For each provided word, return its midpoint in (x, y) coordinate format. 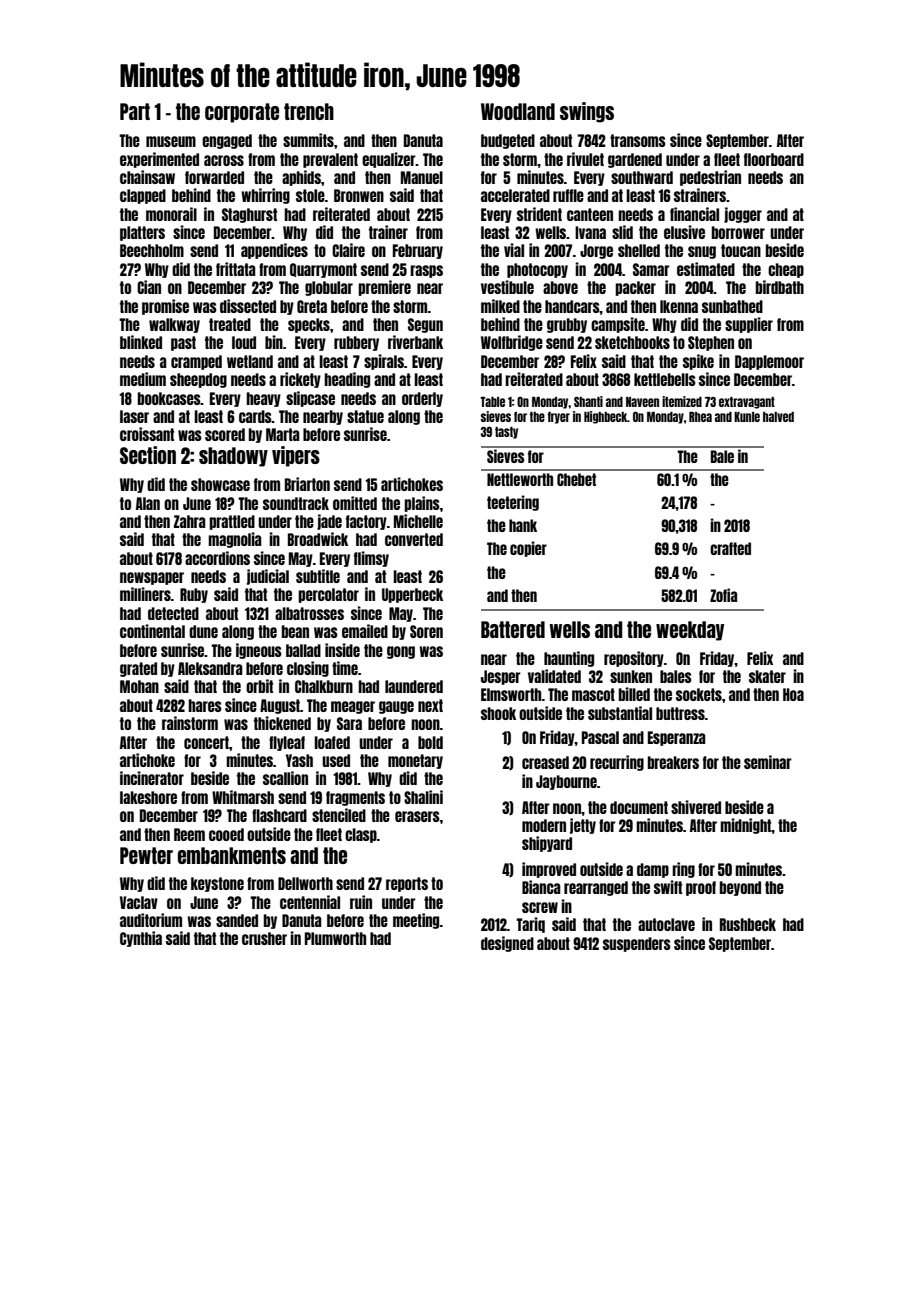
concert (206, 742)
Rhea (700, 417)
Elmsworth (511, 694)
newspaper (152, 578)
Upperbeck (412, 595)
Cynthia (141, 939)
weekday (690, 631)
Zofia (723, 595)
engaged (227, 141)
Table (492, 402)
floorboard (774, 159)
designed (507, 944)
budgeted (508, 141)
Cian (149, 287)
